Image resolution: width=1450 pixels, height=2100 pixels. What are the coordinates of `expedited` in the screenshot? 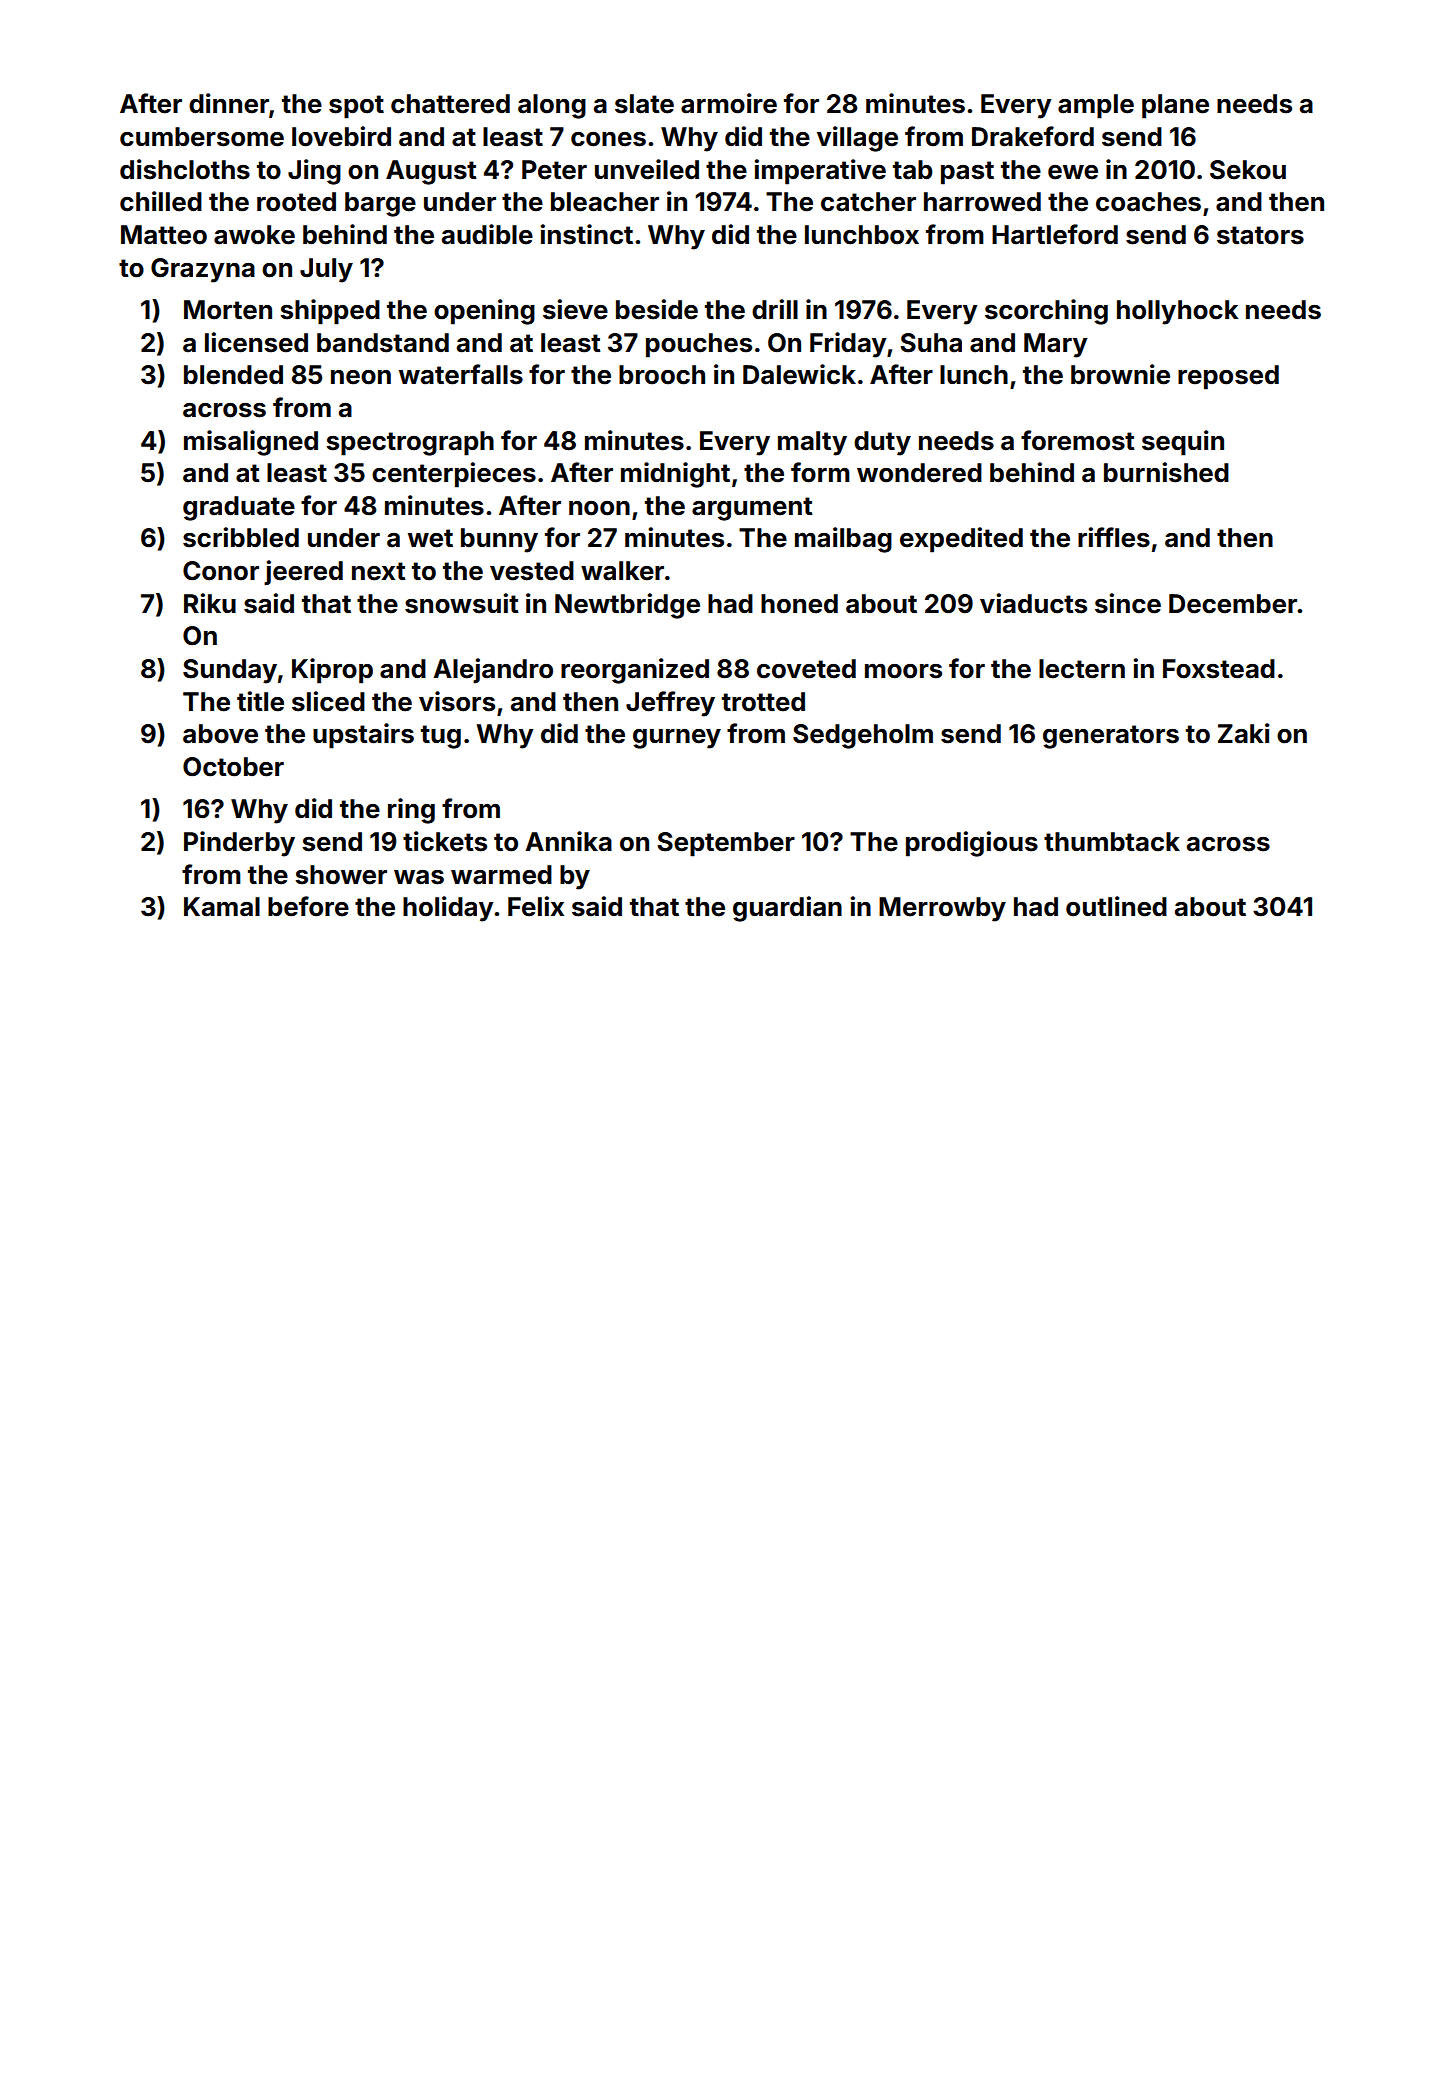 It's located at (961, 540).
